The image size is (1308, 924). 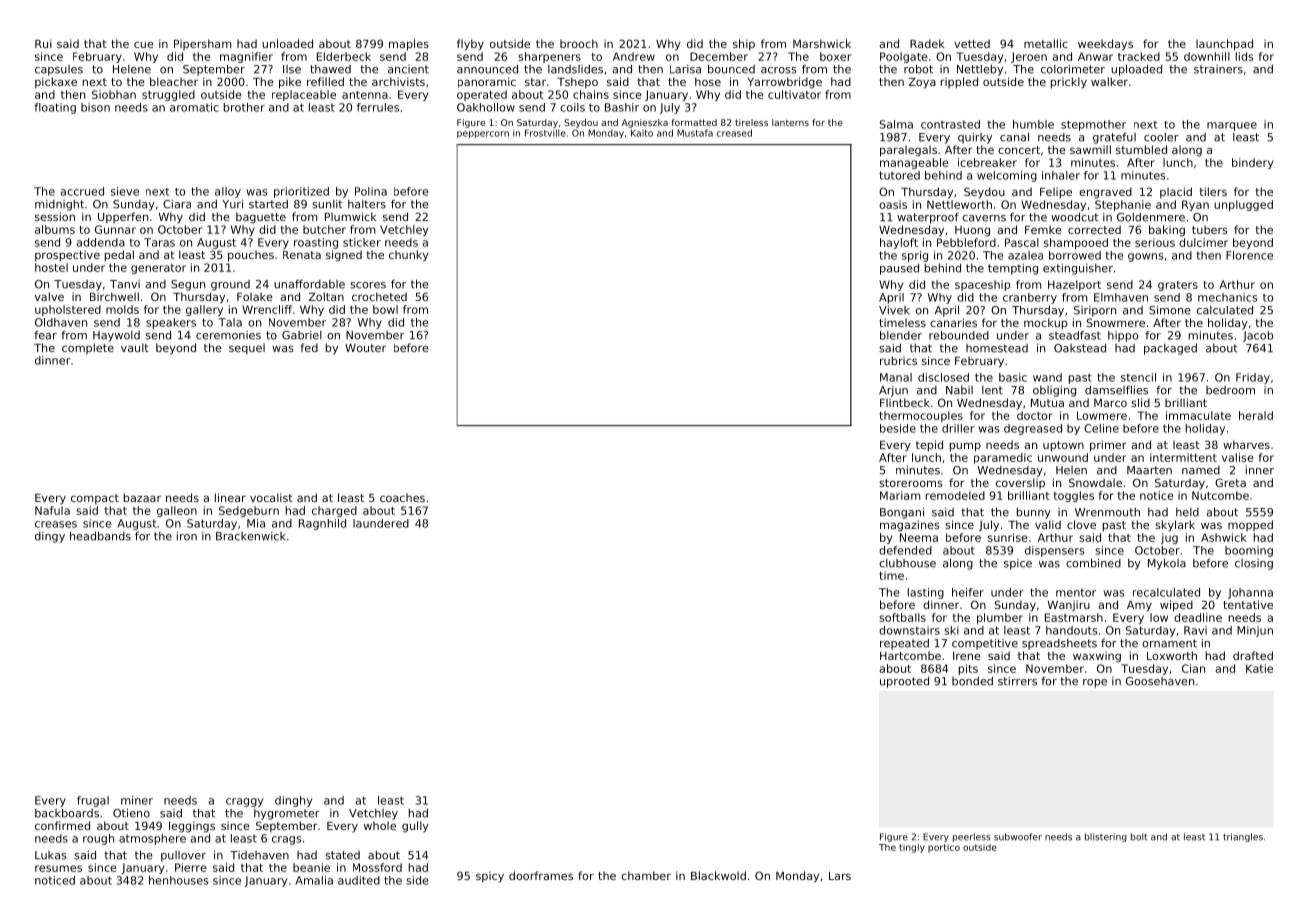 I want to click on henhouses, so click(x=178, y=880).
